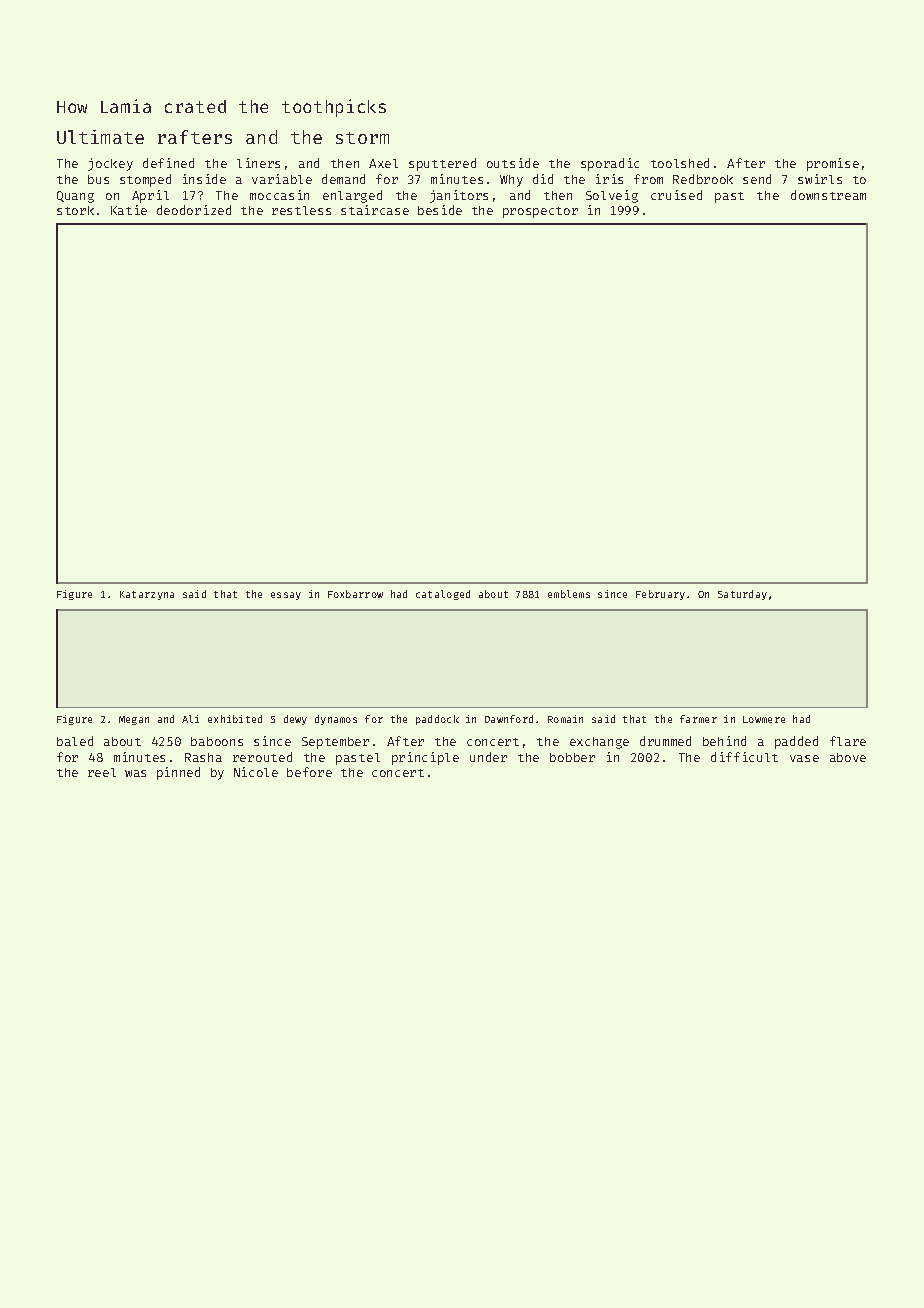  Describe the element at coordinates (437, 720) in the screenshot. I see `paddock` at that location.
